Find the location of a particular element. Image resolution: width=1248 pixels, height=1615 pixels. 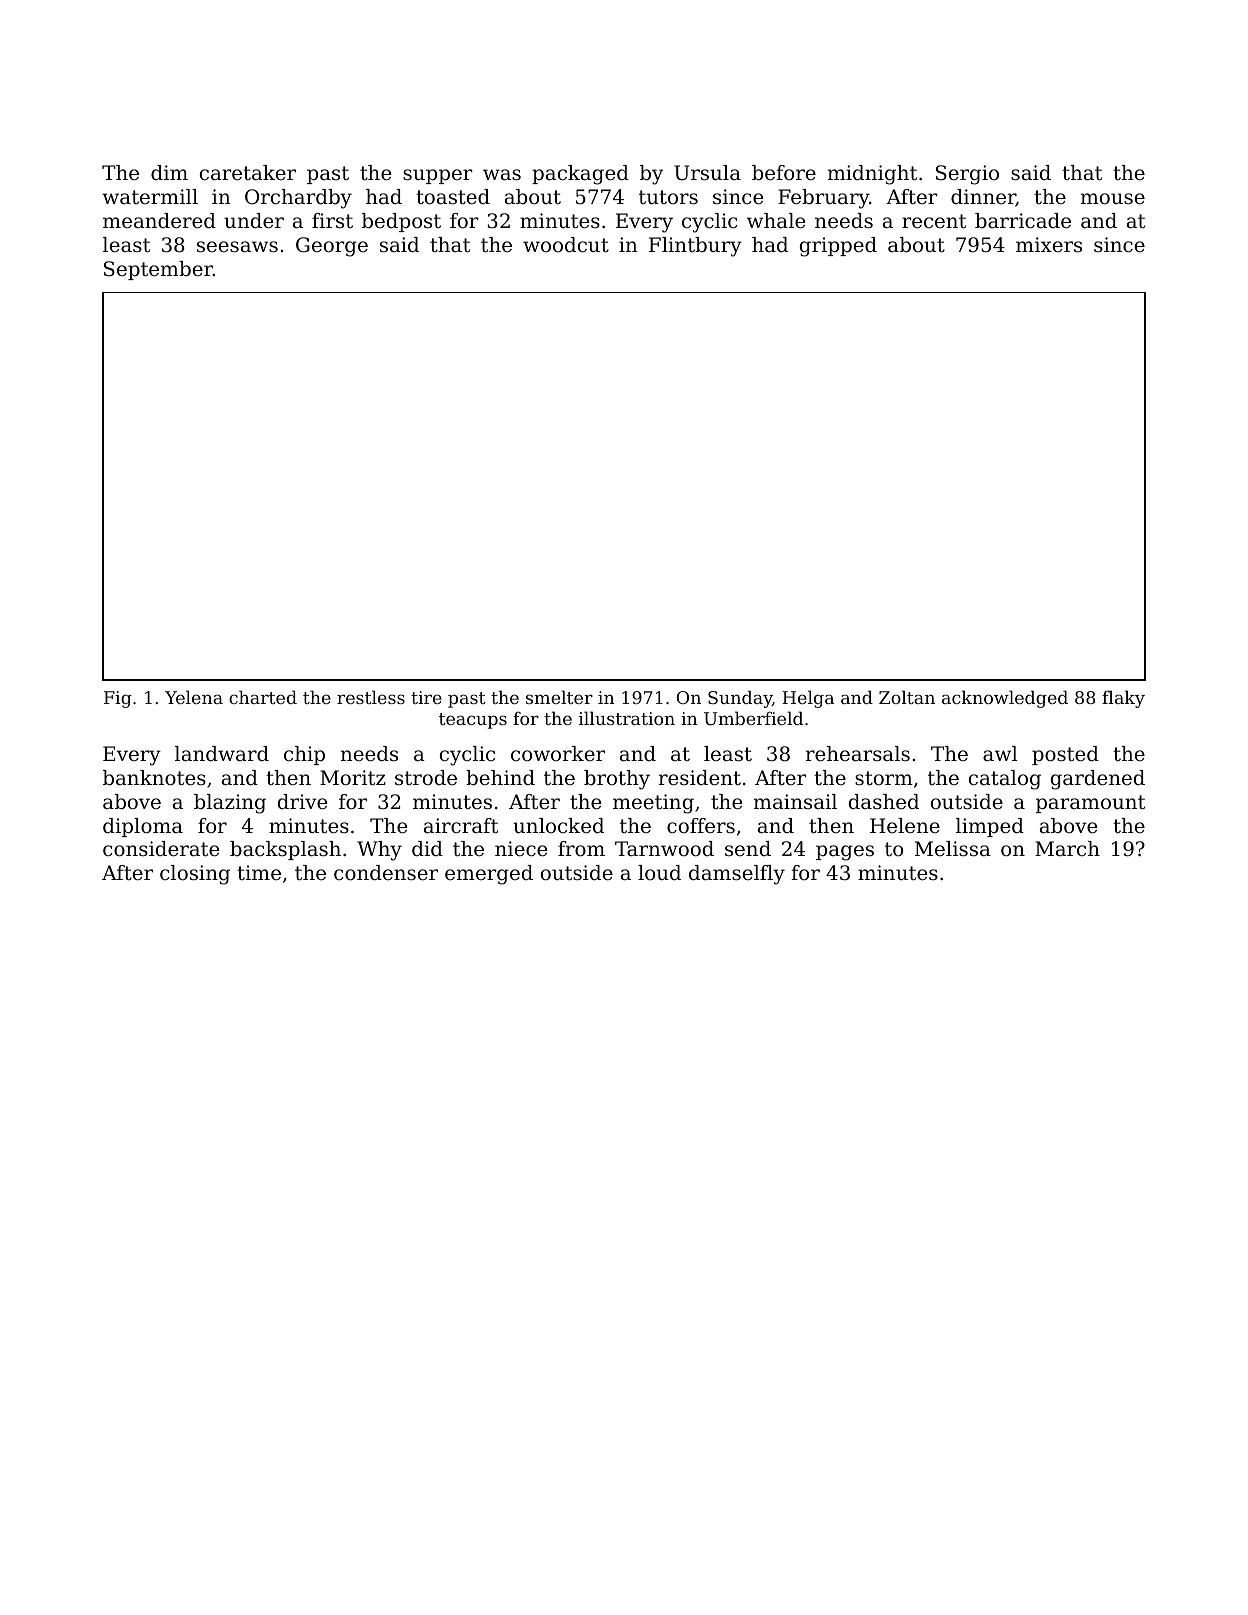

blazing is located at coordinates (230, 804).
